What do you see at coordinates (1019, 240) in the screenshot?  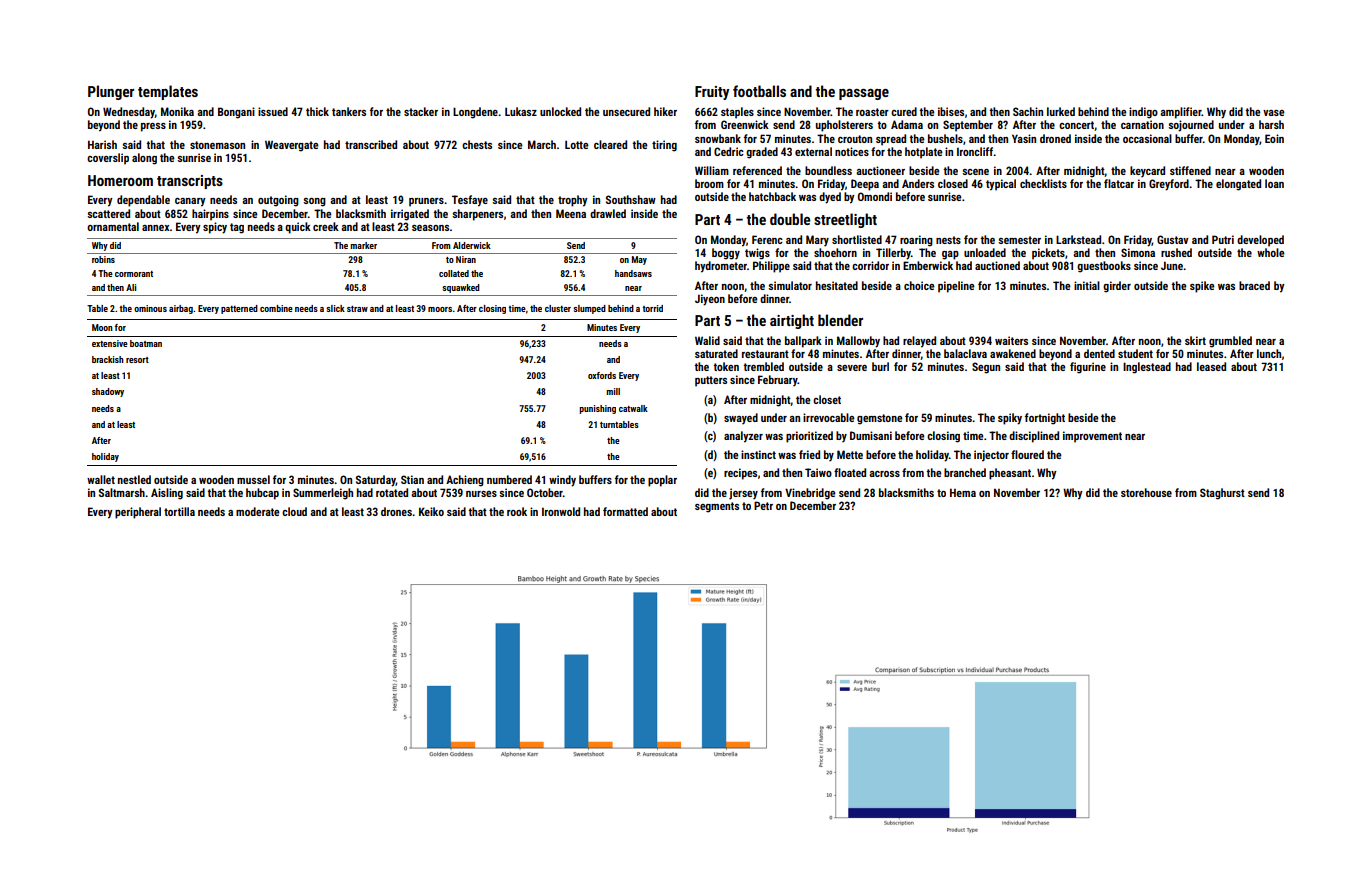 I see `semester` at bounding box center [1019, 240].
